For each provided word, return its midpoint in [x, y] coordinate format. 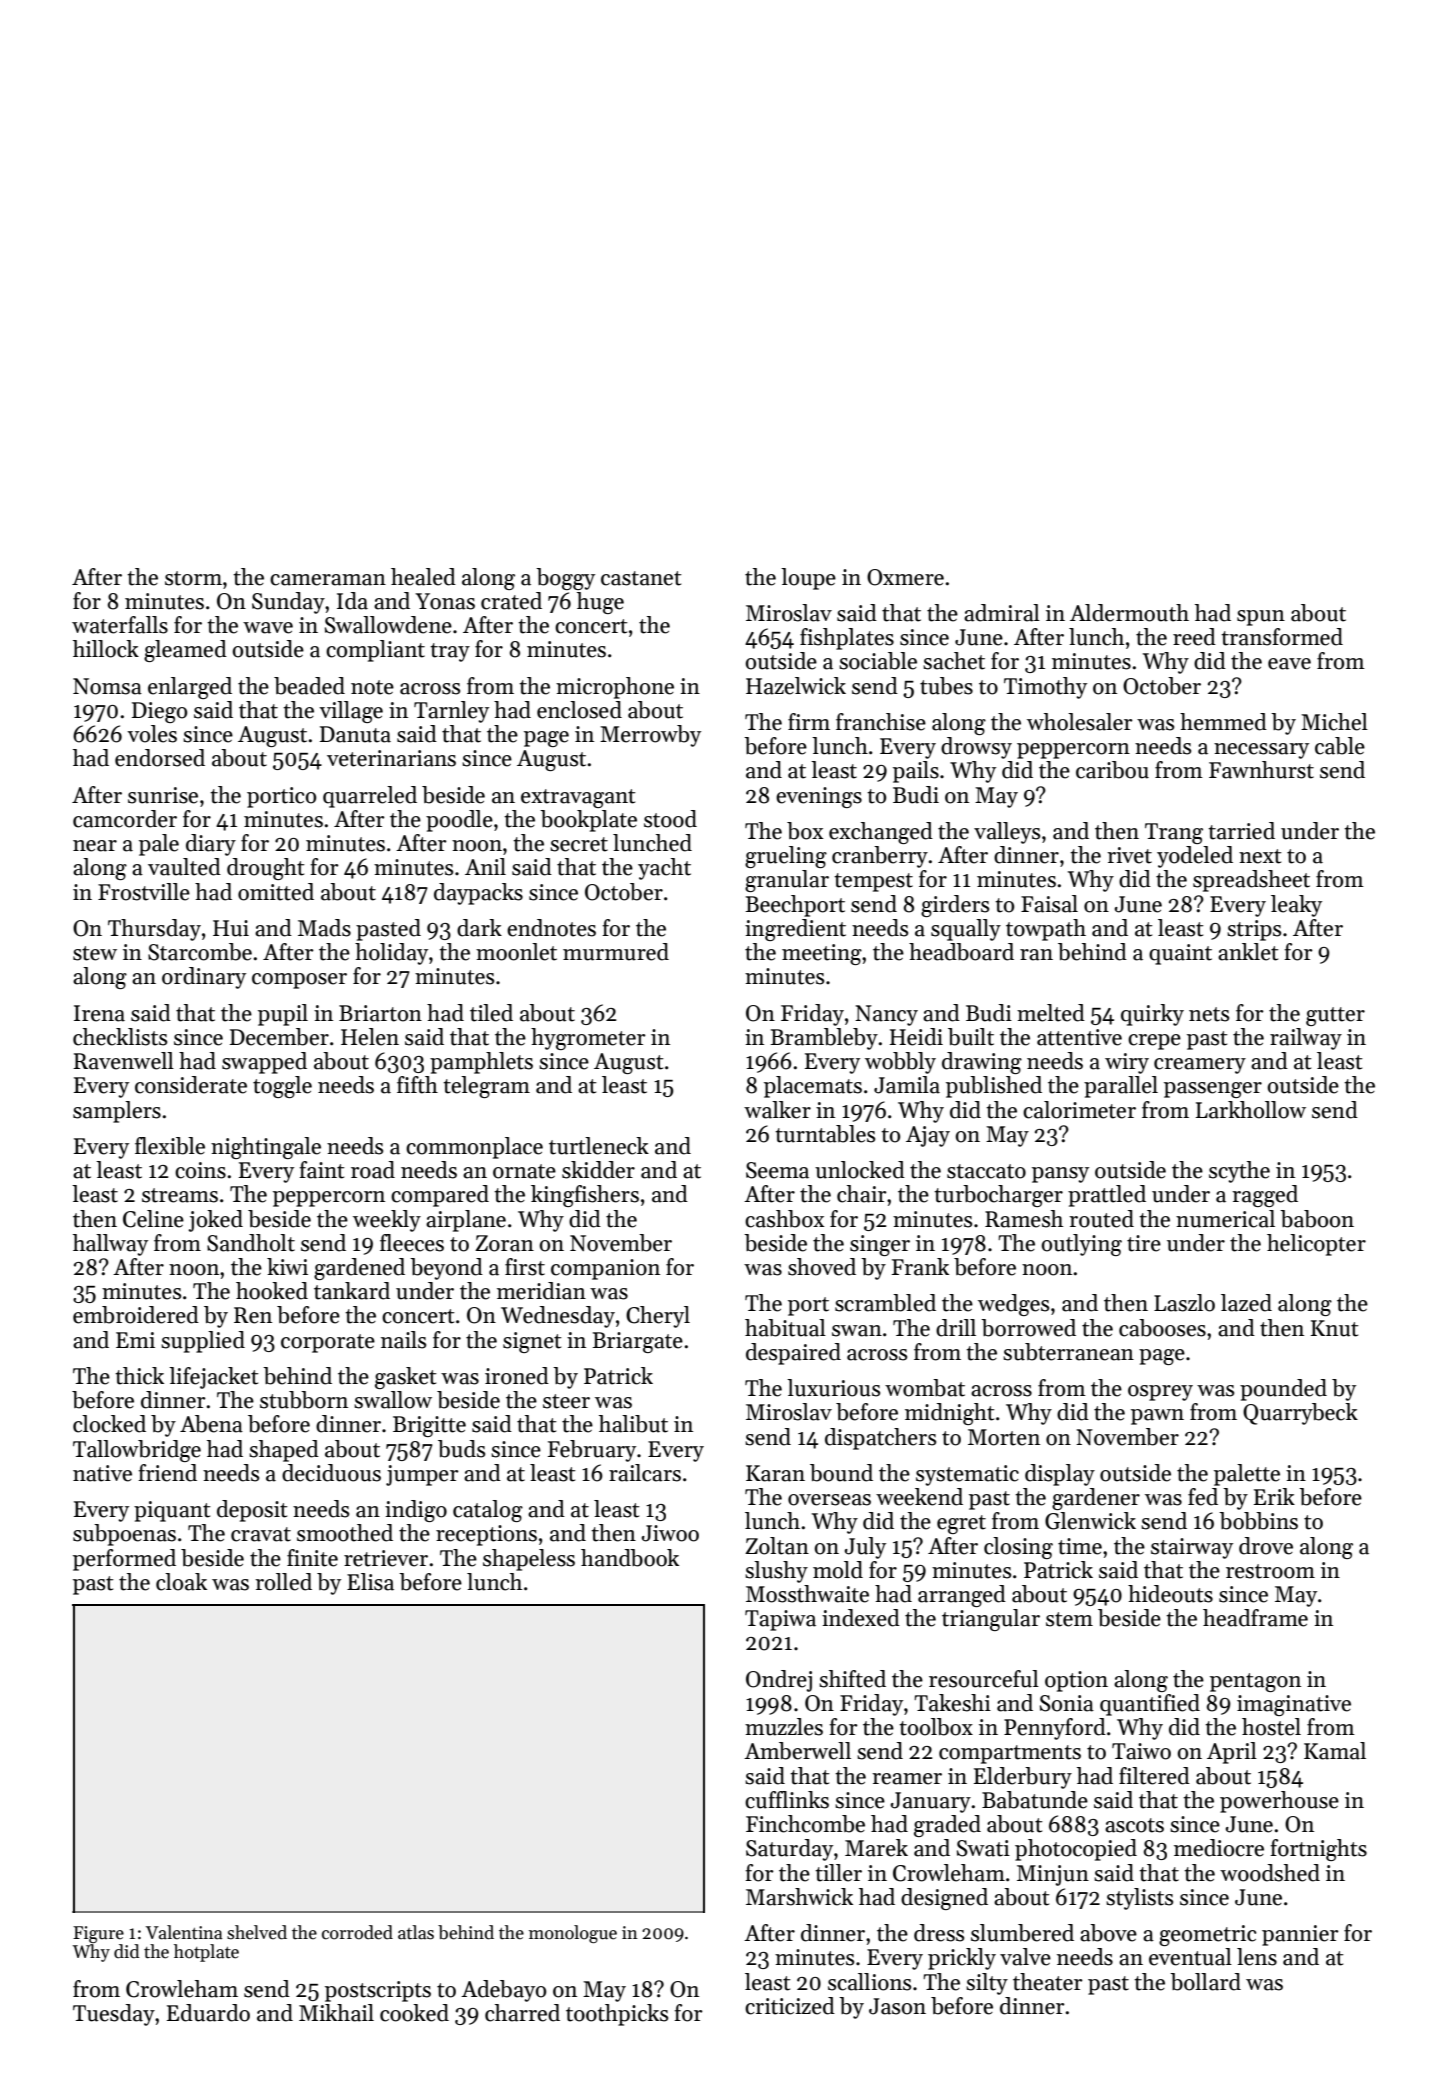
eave [1289, 664]
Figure [98, 1934]
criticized [790, 2006]
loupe [808, 579]
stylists [1139, 1899]
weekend [919, 1497]
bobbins [1258, 1521]
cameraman [328, 580]
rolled [283, 1582]
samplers [117, 1112]
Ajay [928, 1136]
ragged [1265, 1196]
